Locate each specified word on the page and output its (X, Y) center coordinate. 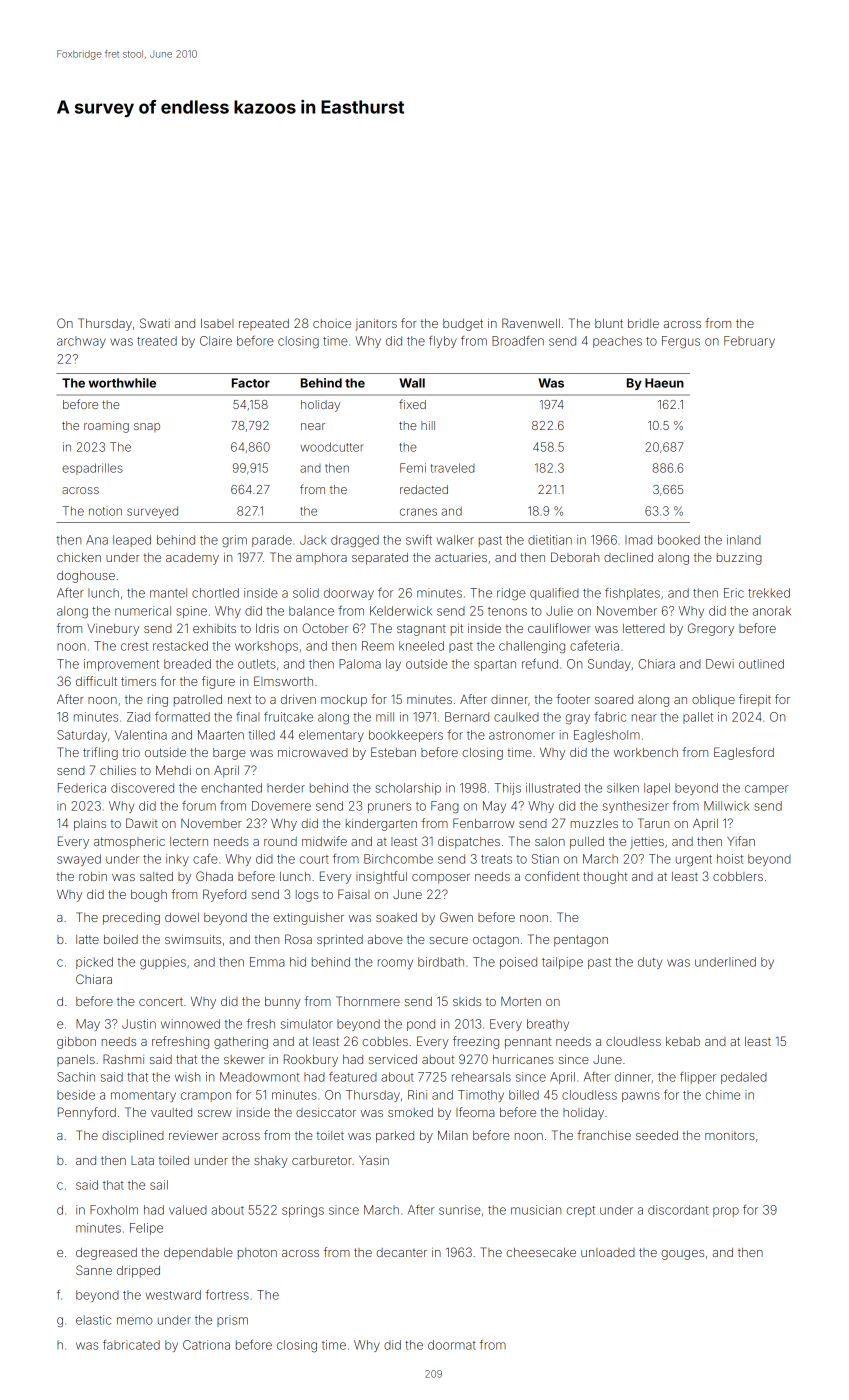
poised (518, 963)
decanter (402, 1252)
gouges (683, 1255)
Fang (445, 807)
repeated (264, 324)
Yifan (741, 841)
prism (232, 1321)
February (749, 342)
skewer (244, 1059)
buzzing (739, 559)
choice (332, 323)
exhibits (214, 628)
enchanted (231, 788)
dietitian (550, 540)
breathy (548, 1025)
